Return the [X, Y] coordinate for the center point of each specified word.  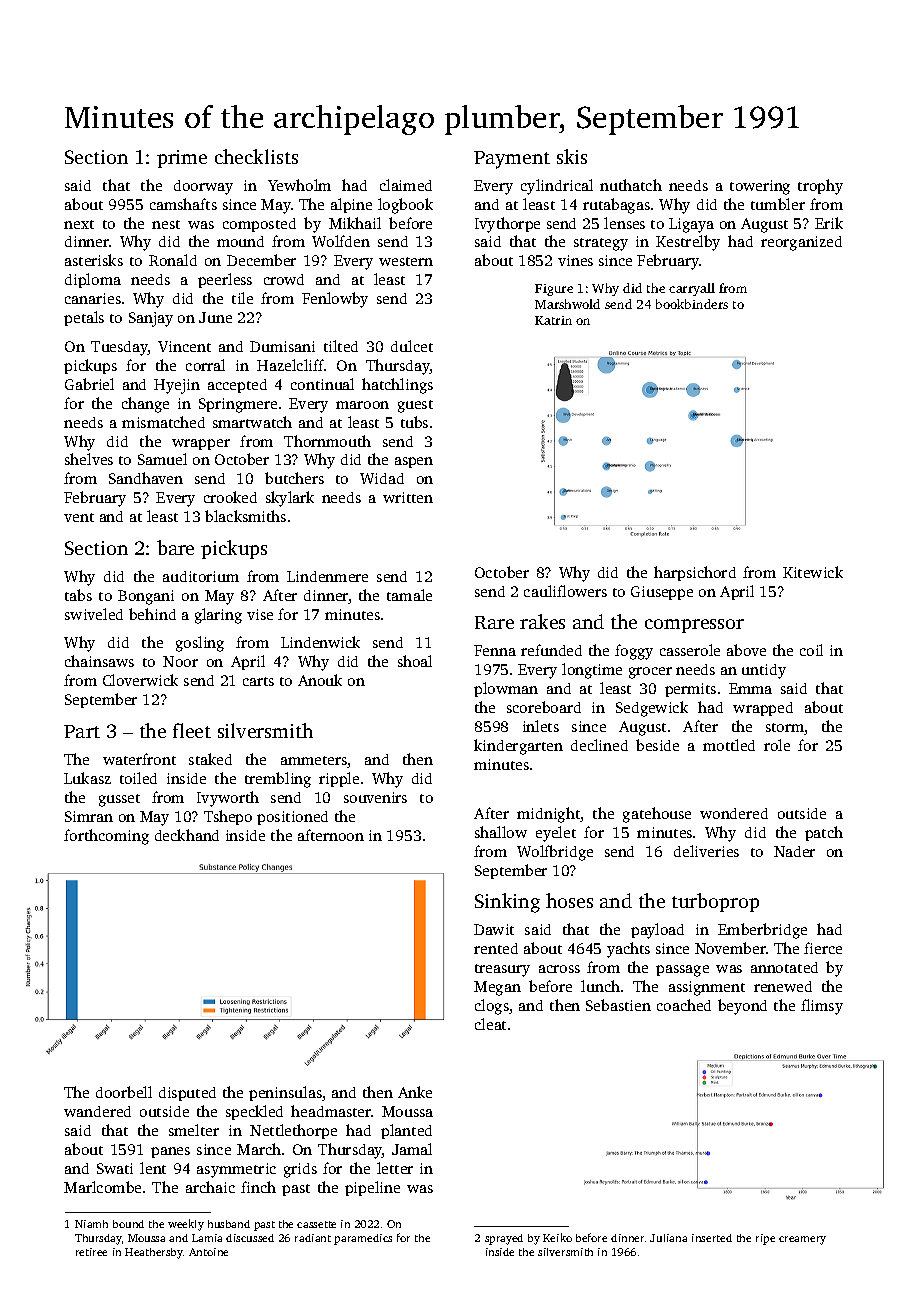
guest [415, 406]
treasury [502, 970]
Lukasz [87, 778]
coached [684, 1005]
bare [175, 547]
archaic [210, 1187]
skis [572, 156]
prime [182, 159]
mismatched [163, 422]
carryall [692, 289]
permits [690, 690]
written [408, 497]
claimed [406, 185]
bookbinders [692, 304]
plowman [506, 689]
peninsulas [285, 1093]
